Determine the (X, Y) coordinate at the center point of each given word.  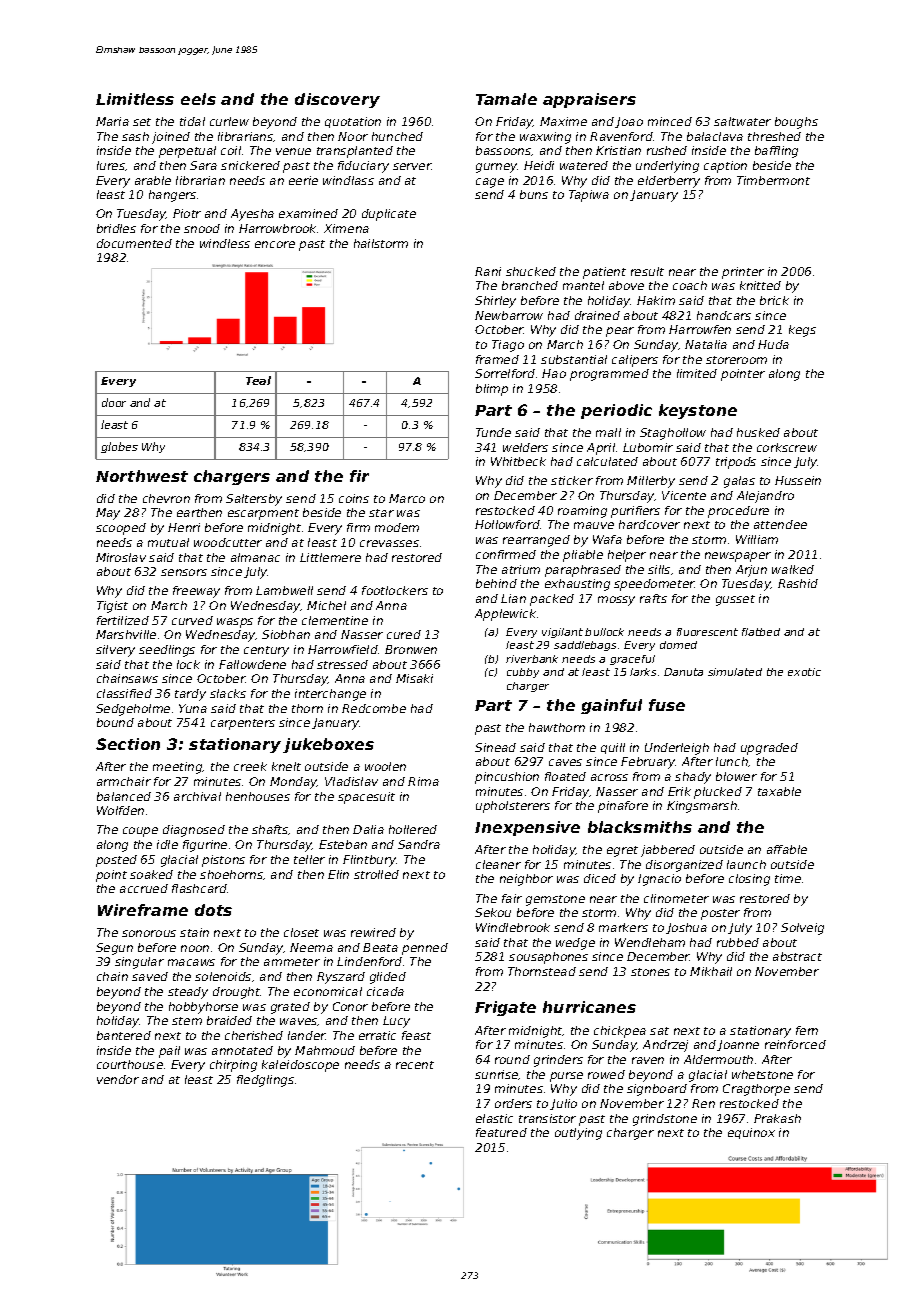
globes (119, 447)
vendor (118, 1079)
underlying (667, 167)
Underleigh (677, 749)
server (412, 166)
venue (293, 151)
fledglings (265, 1081)
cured (404, 634)
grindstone (665, 1120)
